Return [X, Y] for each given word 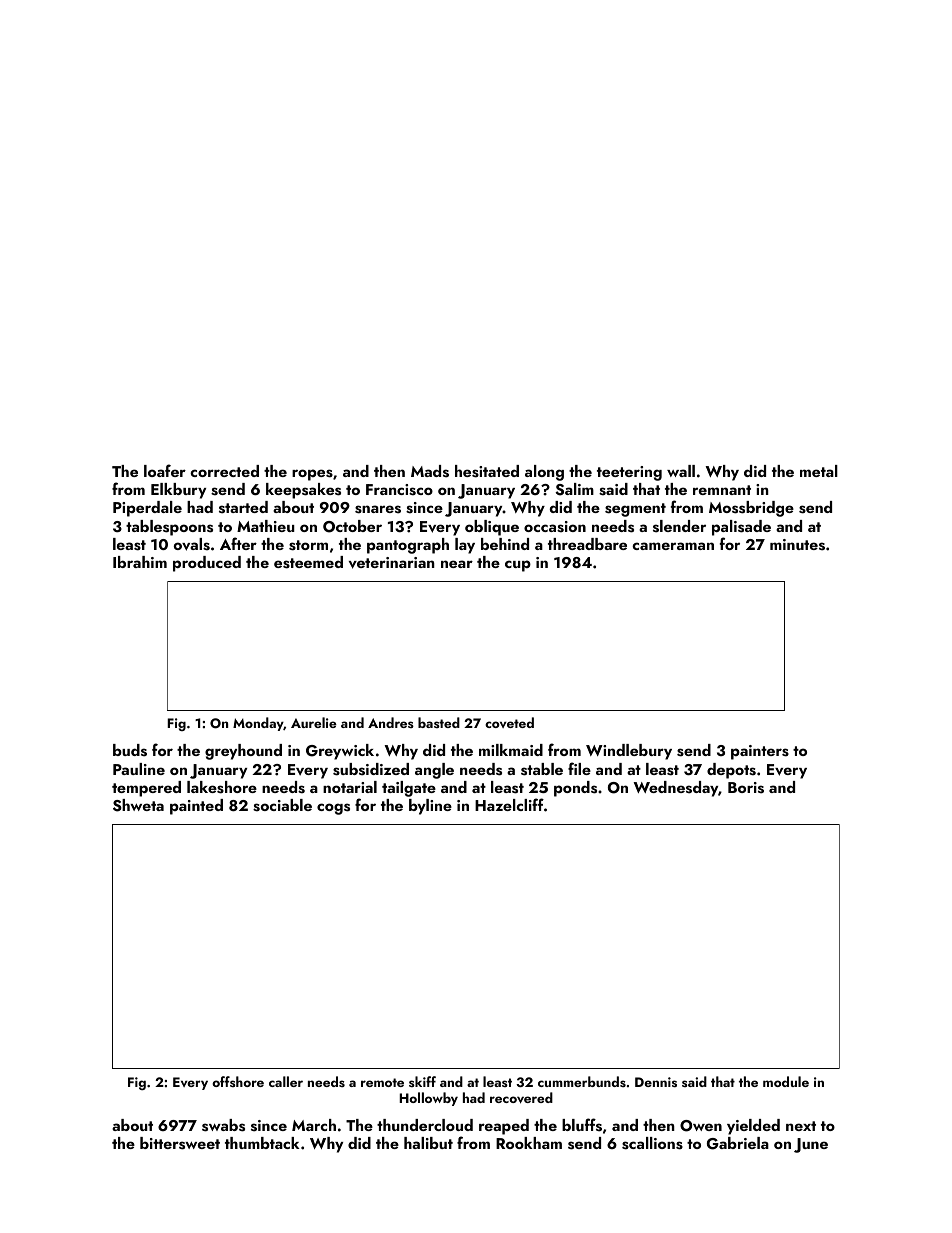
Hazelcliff [509, 804]
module [786, 1081]
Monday [258, 724]
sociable [282, 805]
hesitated [487, 471]
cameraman [673, 546]
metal [819, 471]
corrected [224, 471]
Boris [746, 788]
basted [439, 722]
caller [286, 1081]
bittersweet [180, 1143]
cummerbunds [582, 1081]
